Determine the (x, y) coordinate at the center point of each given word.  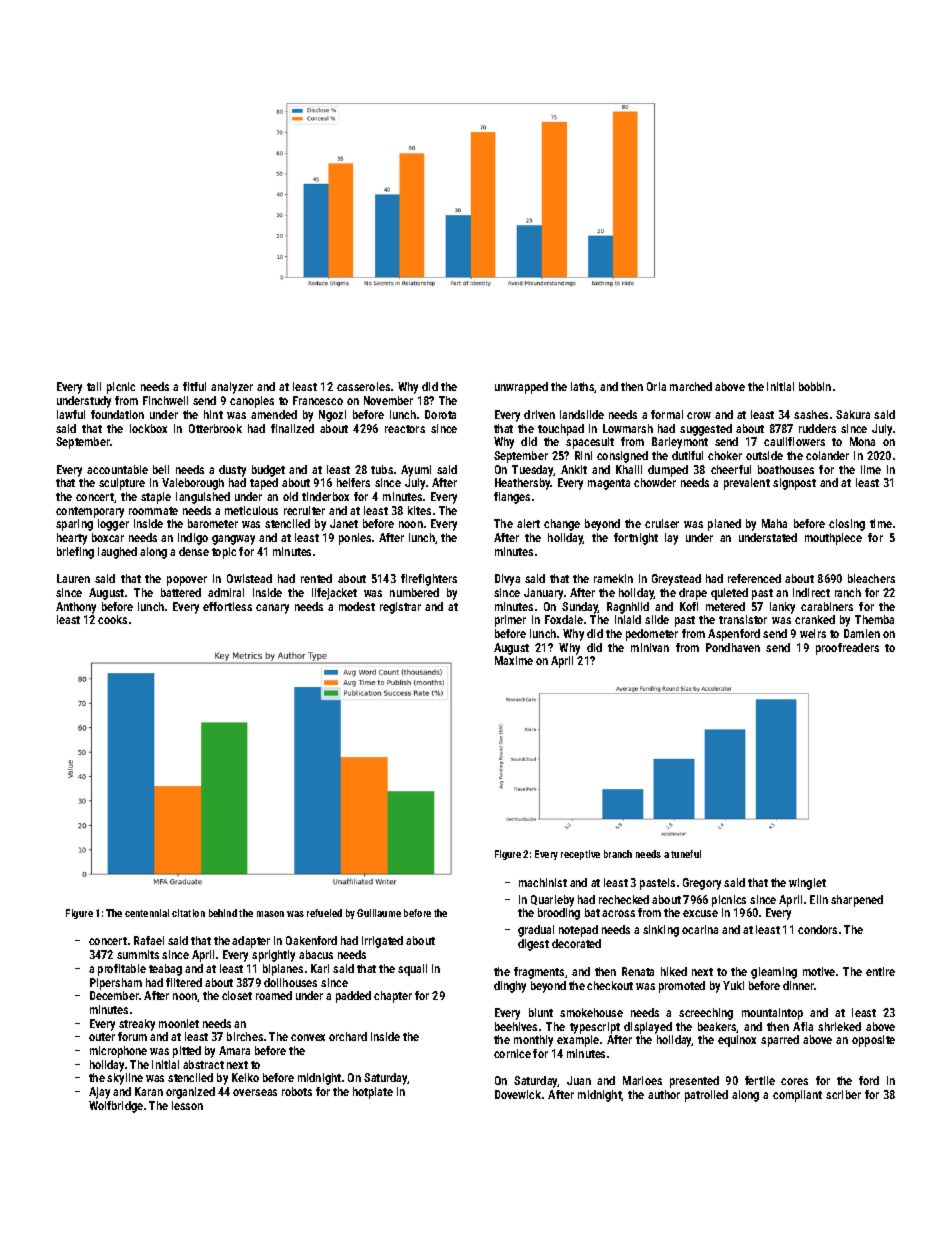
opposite (873, 1041)
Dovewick (518, 1094)
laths (583, 387)
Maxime (514, 660)
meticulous (251, 510)
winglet (807, 884)
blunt (541, 1012)
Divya (507, 580)
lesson (187, 1105)
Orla (656, 386)
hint (213, 414)
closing (847, 525)
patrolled (706, 1096)
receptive (580, 855)
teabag (165, 970)
